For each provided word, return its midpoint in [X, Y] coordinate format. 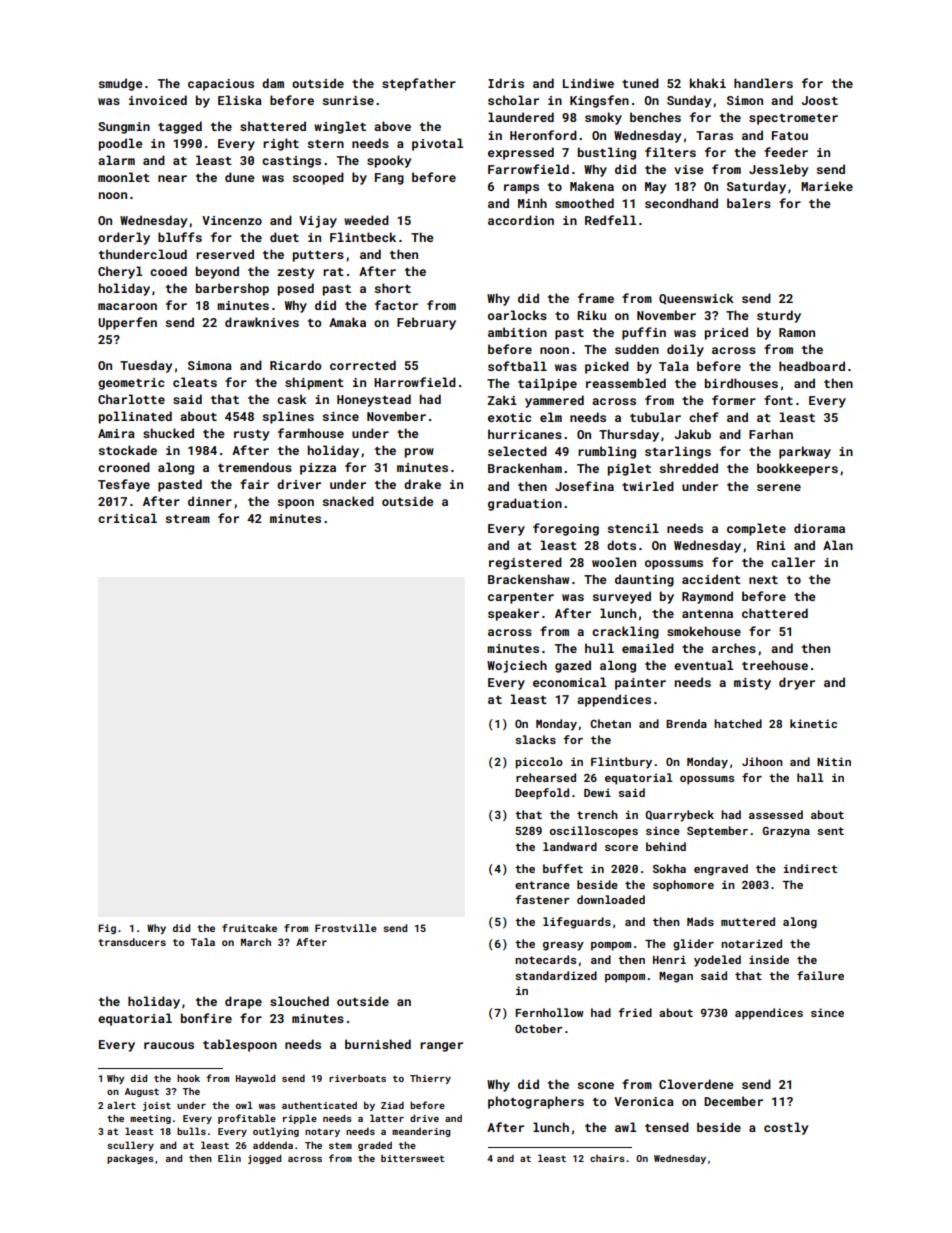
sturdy [779, 316]
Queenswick [696, 299]
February [426, 323]
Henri [669, 959]
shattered [273, 126]
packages [130, 1159]
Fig [107, 929]
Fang [389, 179]
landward [570, 846]
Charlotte [131, 399]
